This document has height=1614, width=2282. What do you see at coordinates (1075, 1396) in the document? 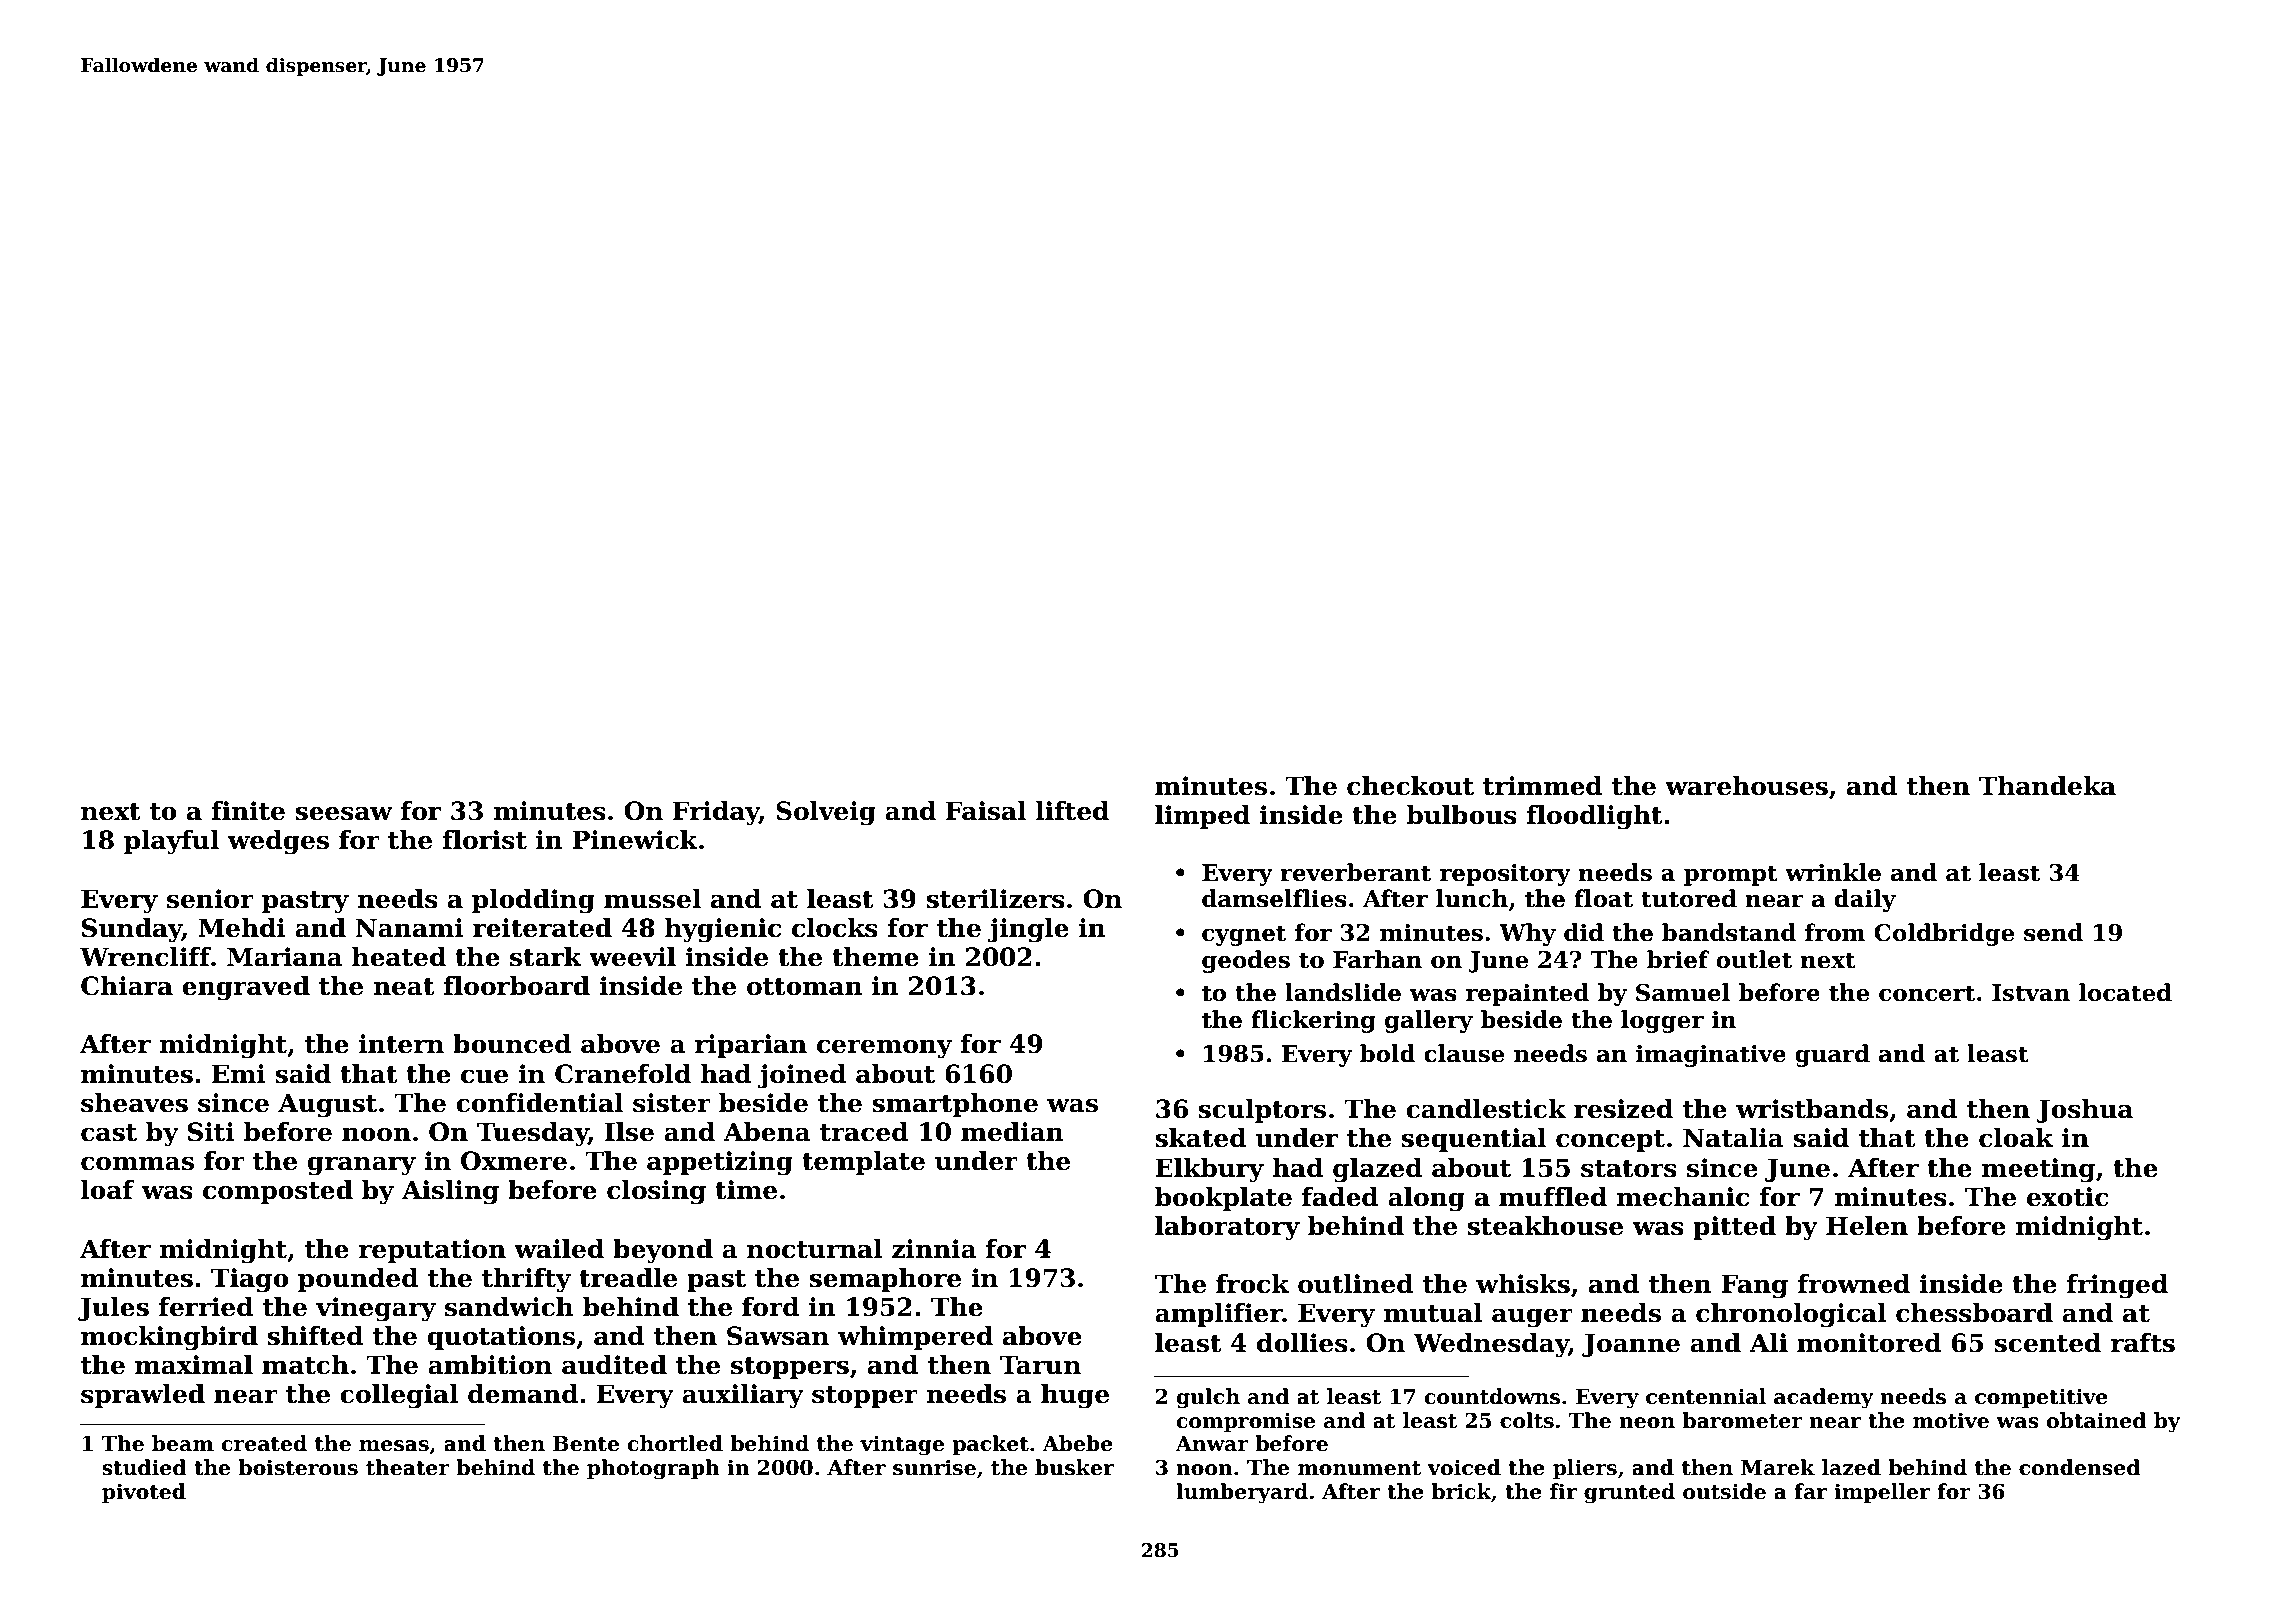
I see `huge` at bounding box center [1075, 1396].
